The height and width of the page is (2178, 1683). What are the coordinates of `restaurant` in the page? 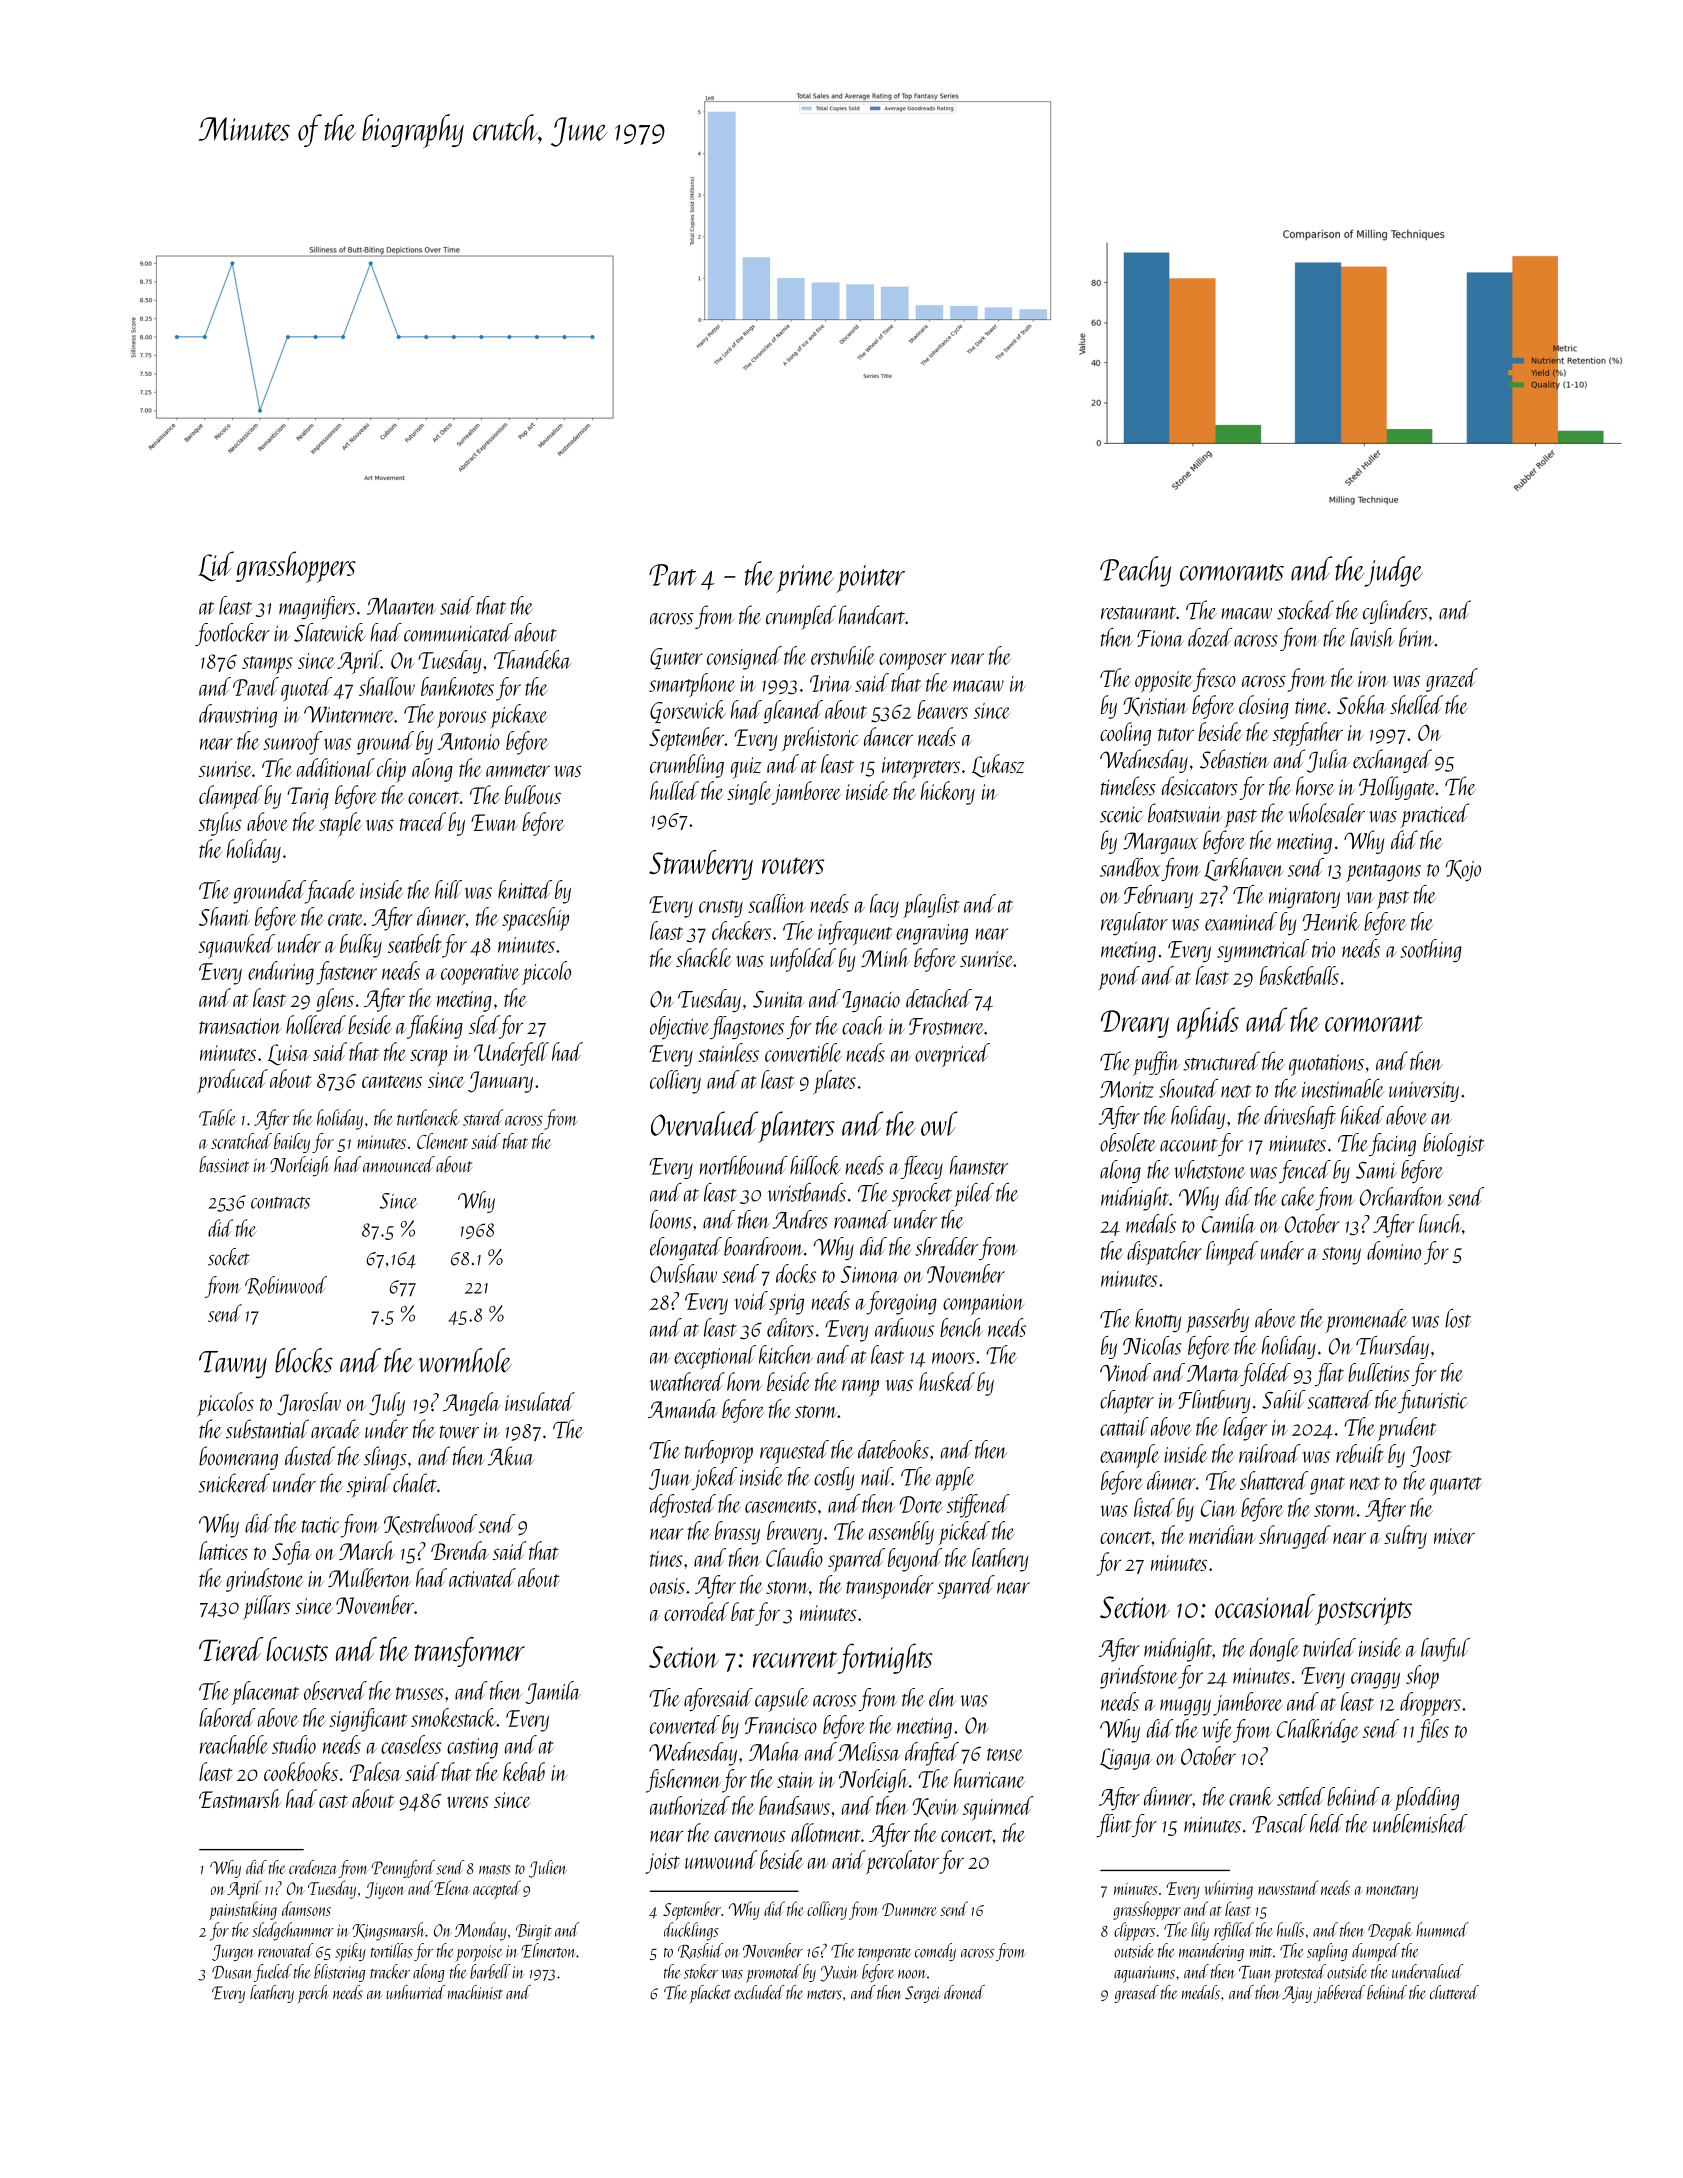 It's located at (1138, 613).
